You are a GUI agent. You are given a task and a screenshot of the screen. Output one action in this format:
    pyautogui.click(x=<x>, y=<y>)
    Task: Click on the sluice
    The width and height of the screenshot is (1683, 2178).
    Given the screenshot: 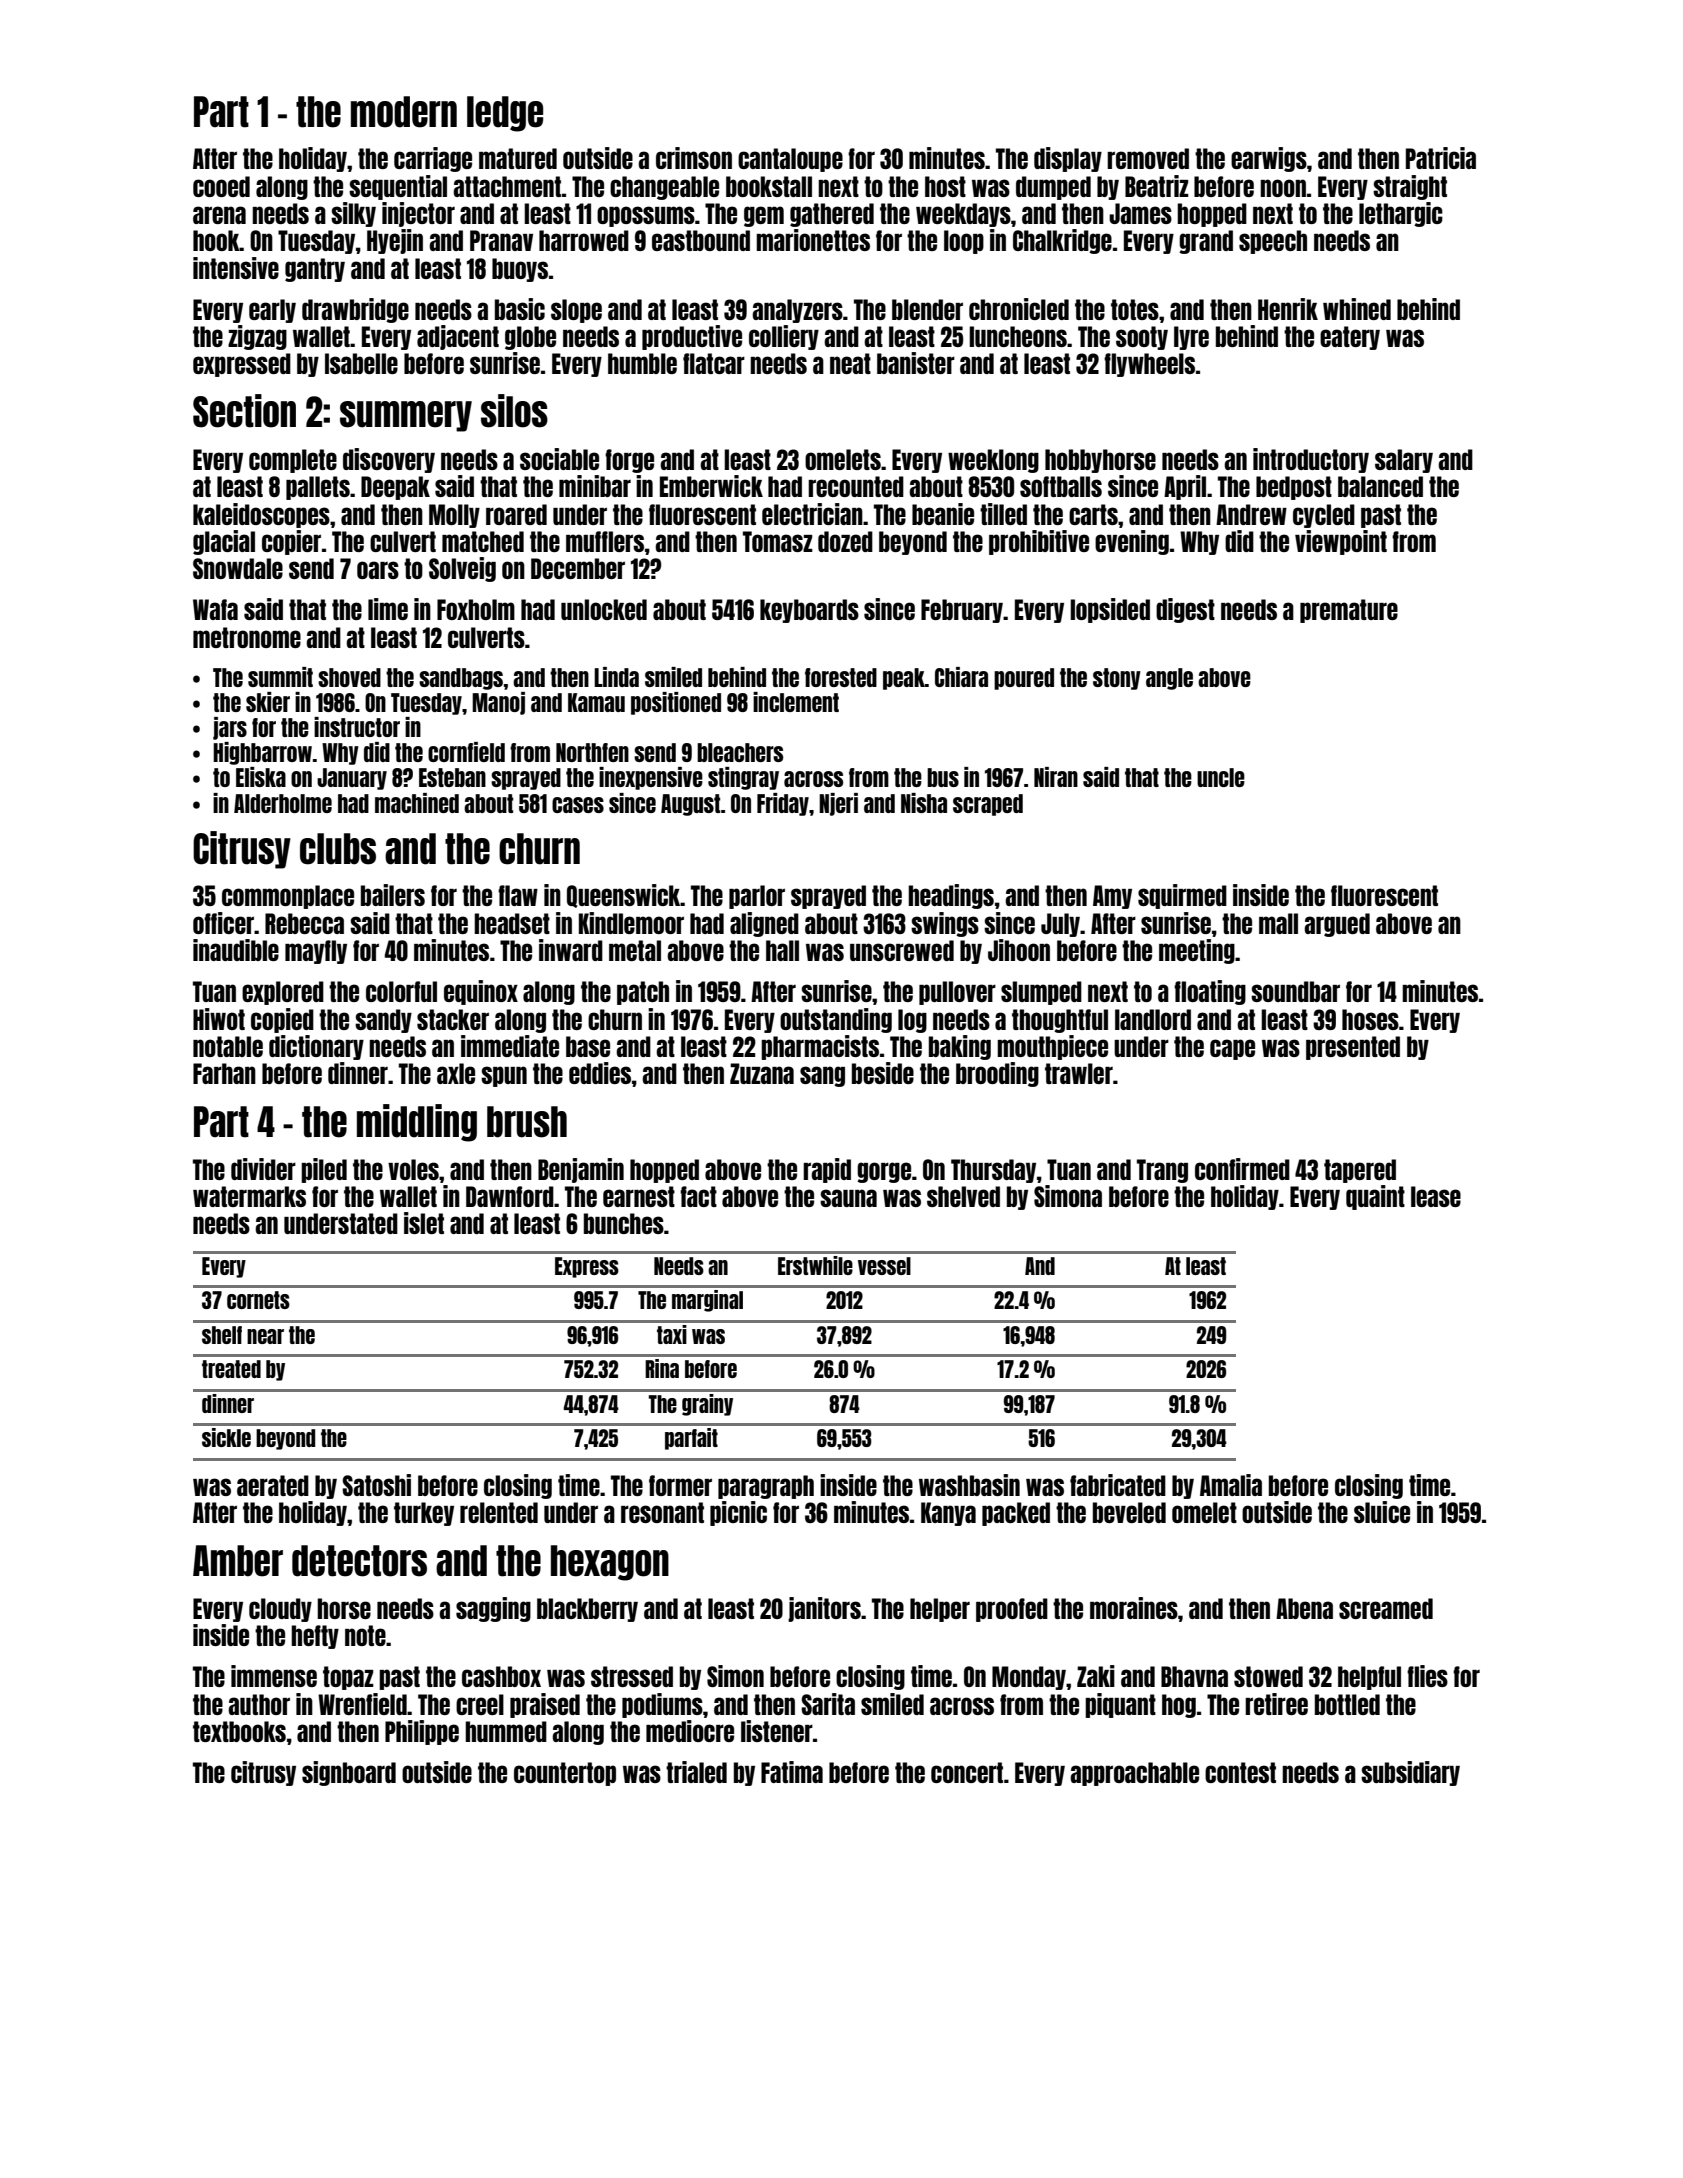 What is the action you would take?
    pyautogui.click(x=1382, y=1512)
